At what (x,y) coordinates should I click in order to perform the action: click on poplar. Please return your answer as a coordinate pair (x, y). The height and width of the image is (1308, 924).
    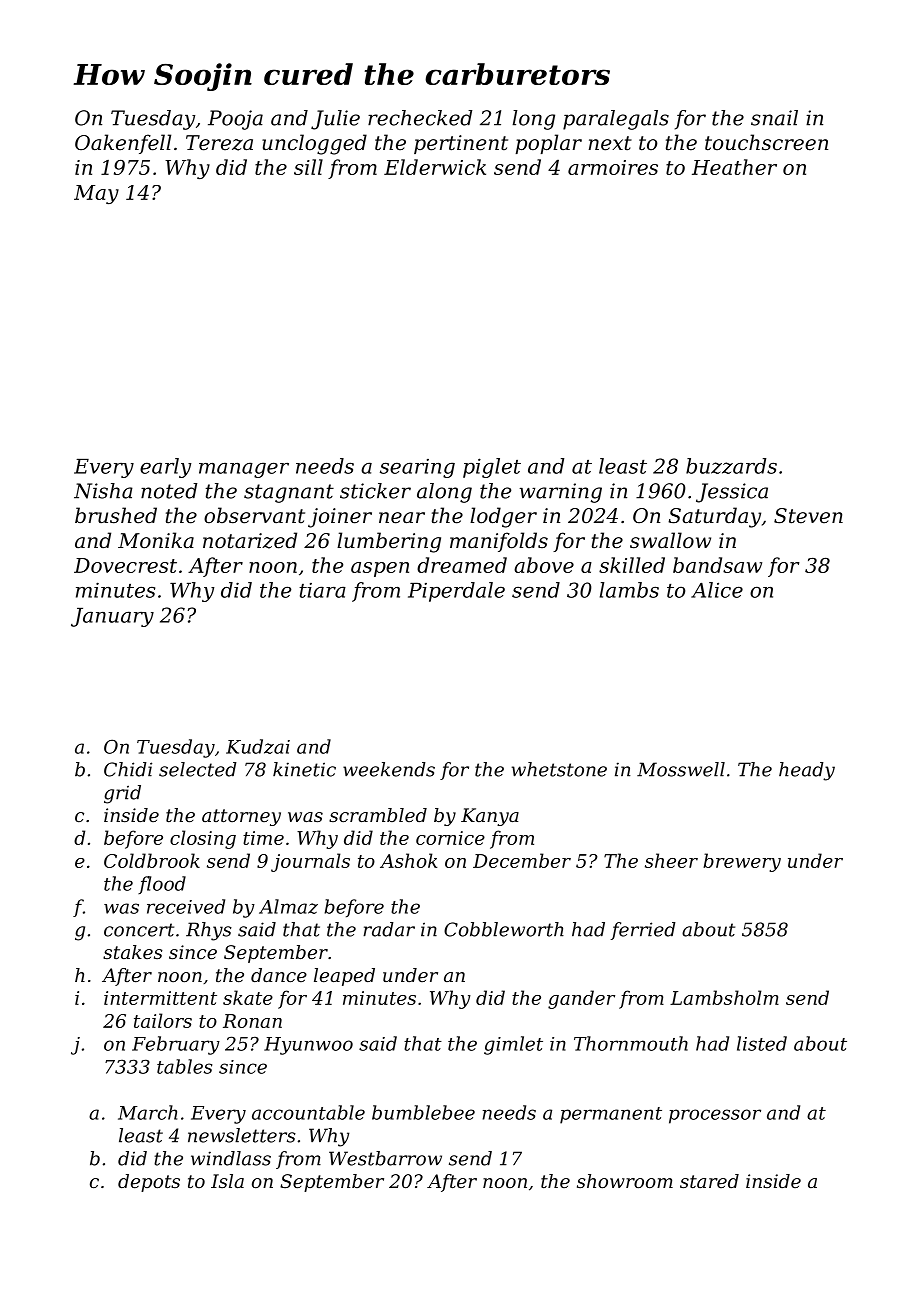
    Looking at the image, I should click on (548, 144).
